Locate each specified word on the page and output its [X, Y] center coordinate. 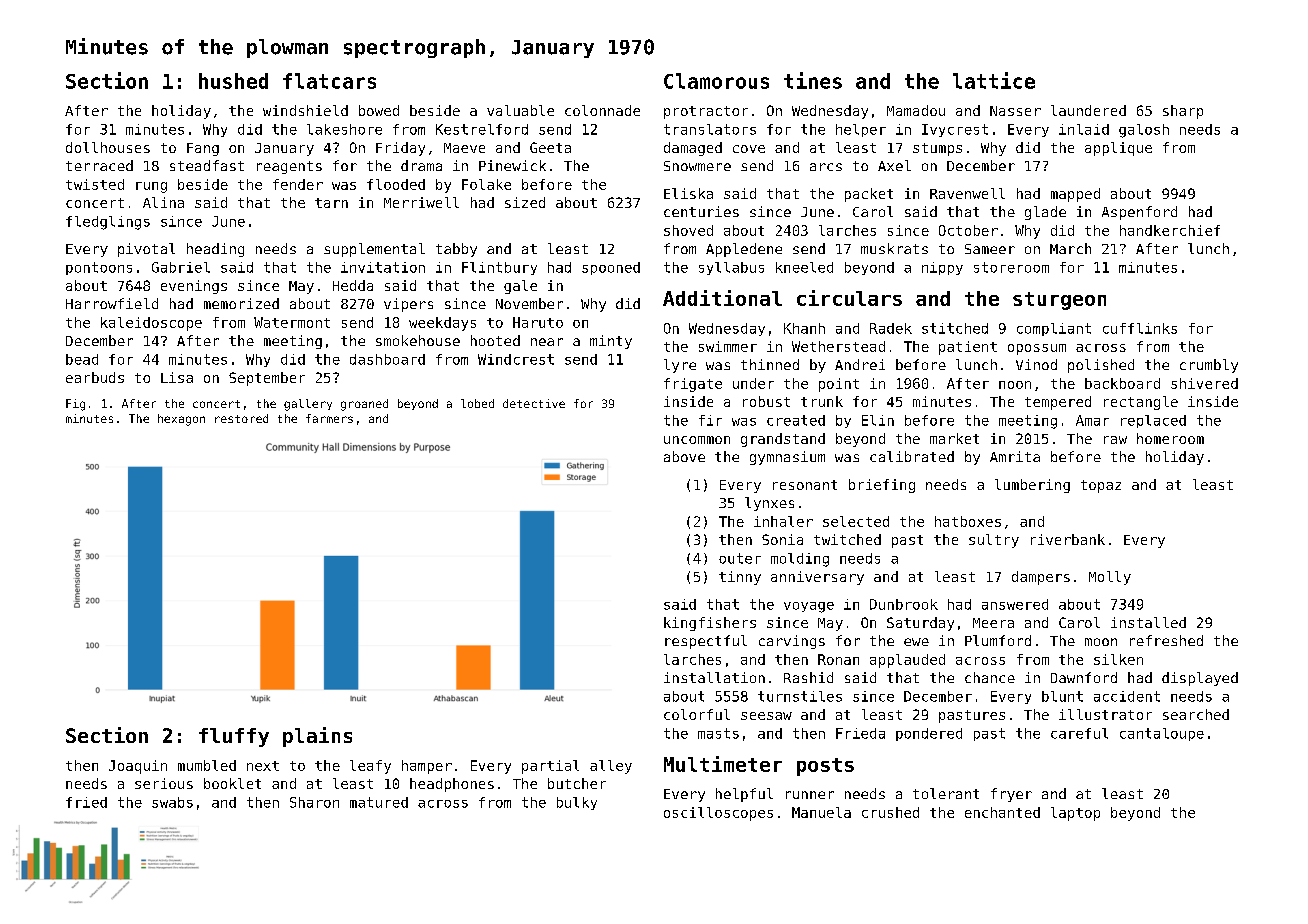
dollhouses [108, 147]
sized [525, 202]
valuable [520, 110]
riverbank [1068, 539]
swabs [172, 802]
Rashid [808, 677]
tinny [740, 578]
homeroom [1170, 438]
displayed [1200, 679]
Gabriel [181, 267]
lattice [994, 80]
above [684, 456]
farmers [329, 418]
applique [1118, 149]
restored [241, 418]
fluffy [234, 737]
